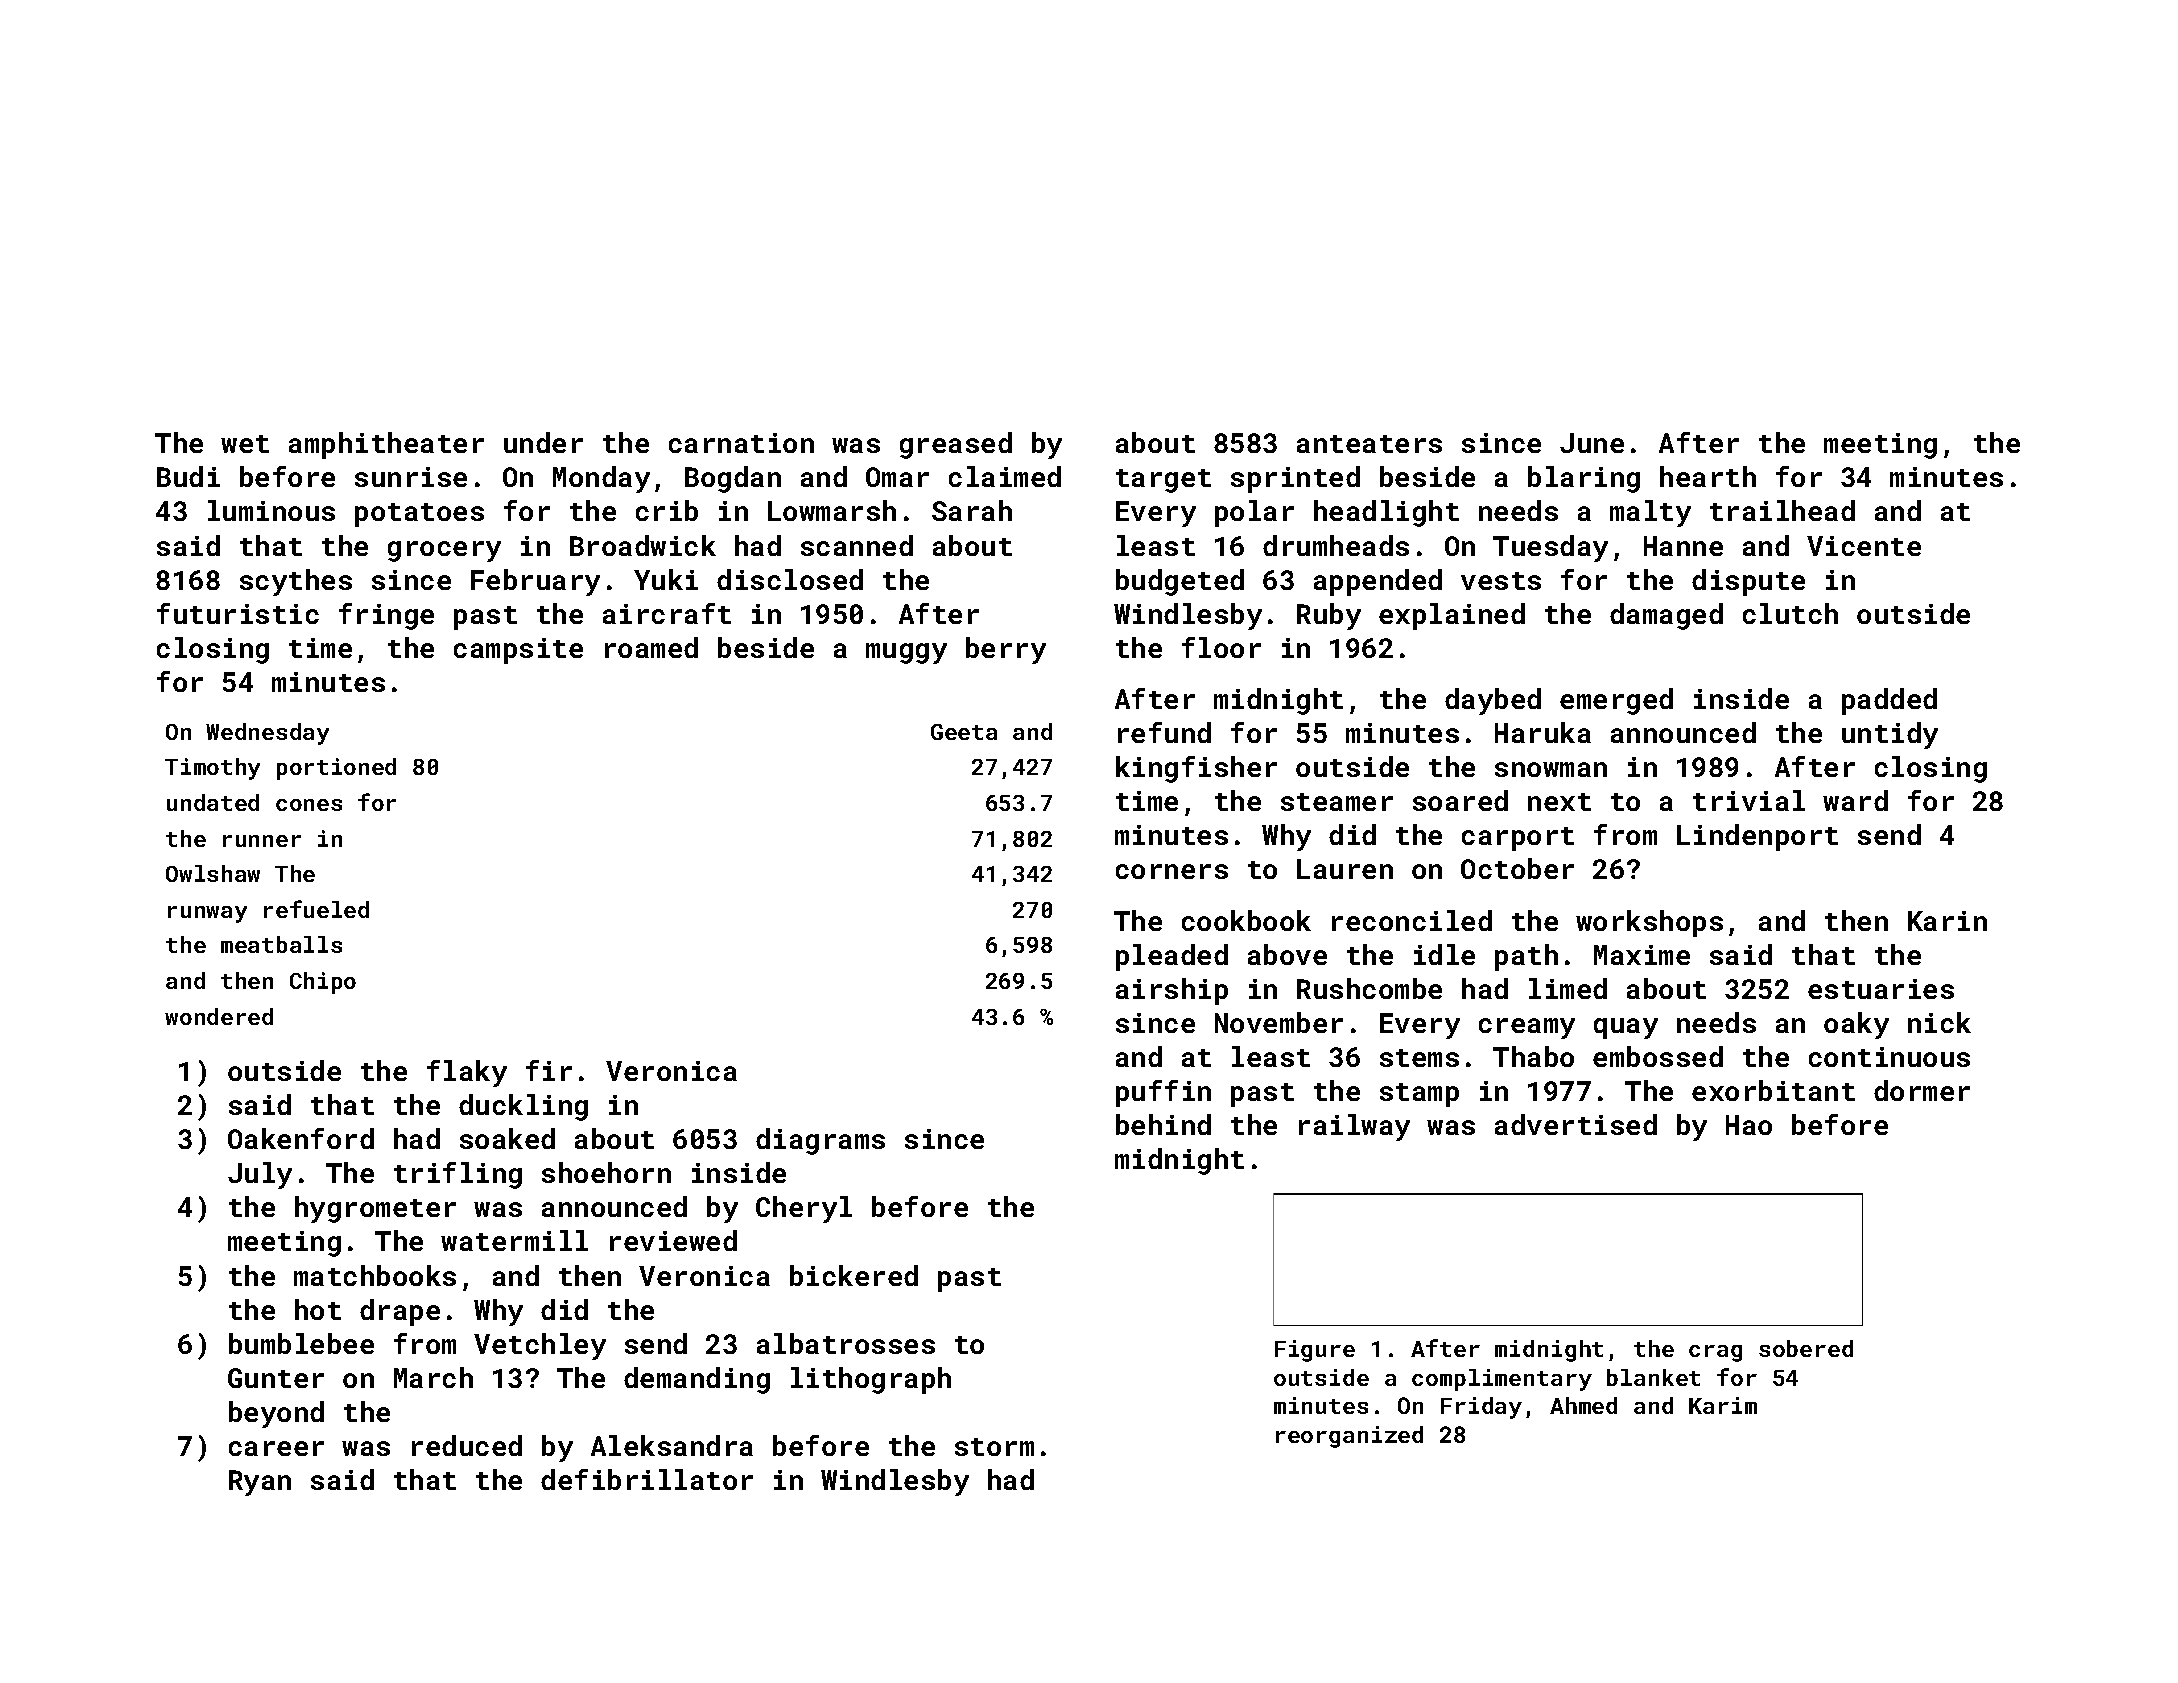 Image resolution: width=2178 pixels, height=1683 pixels. Describe the element at coordinates (1723, 1405) in the page. I see `Karim` at that location.
